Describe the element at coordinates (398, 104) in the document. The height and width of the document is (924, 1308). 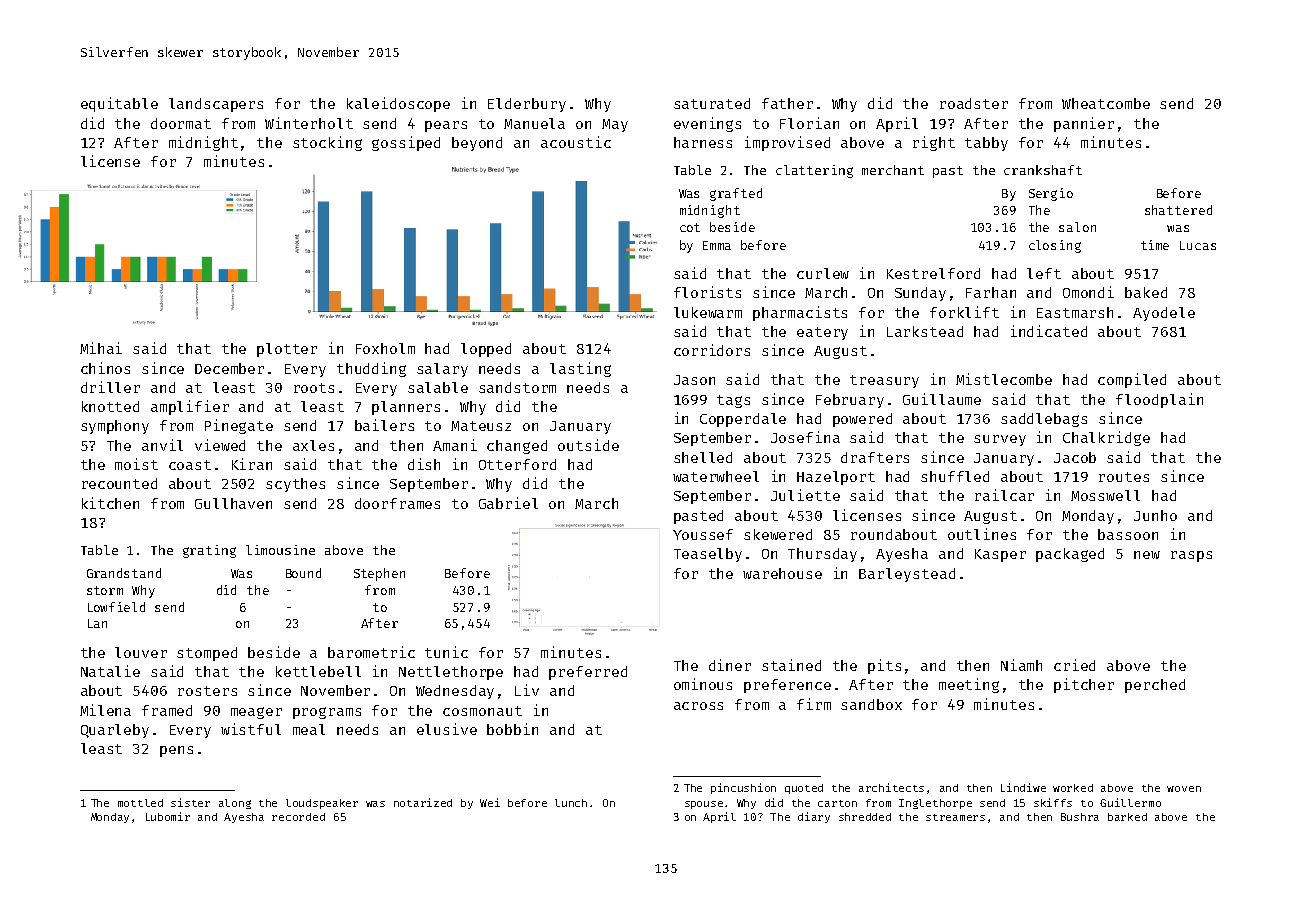
I see `kaleidoscope` at that location.
